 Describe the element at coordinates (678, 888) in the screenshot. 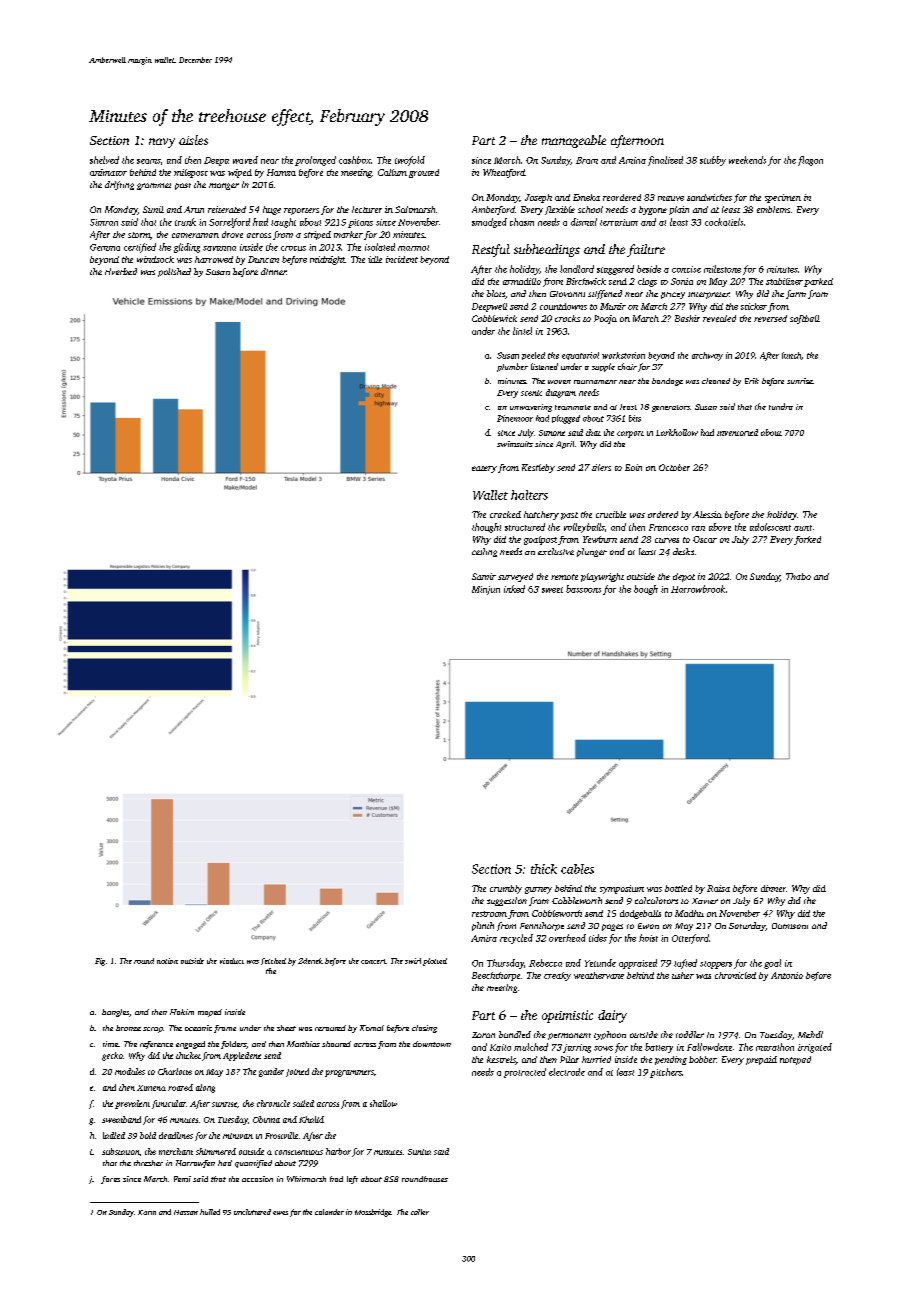

I see `bottled` at that location.
